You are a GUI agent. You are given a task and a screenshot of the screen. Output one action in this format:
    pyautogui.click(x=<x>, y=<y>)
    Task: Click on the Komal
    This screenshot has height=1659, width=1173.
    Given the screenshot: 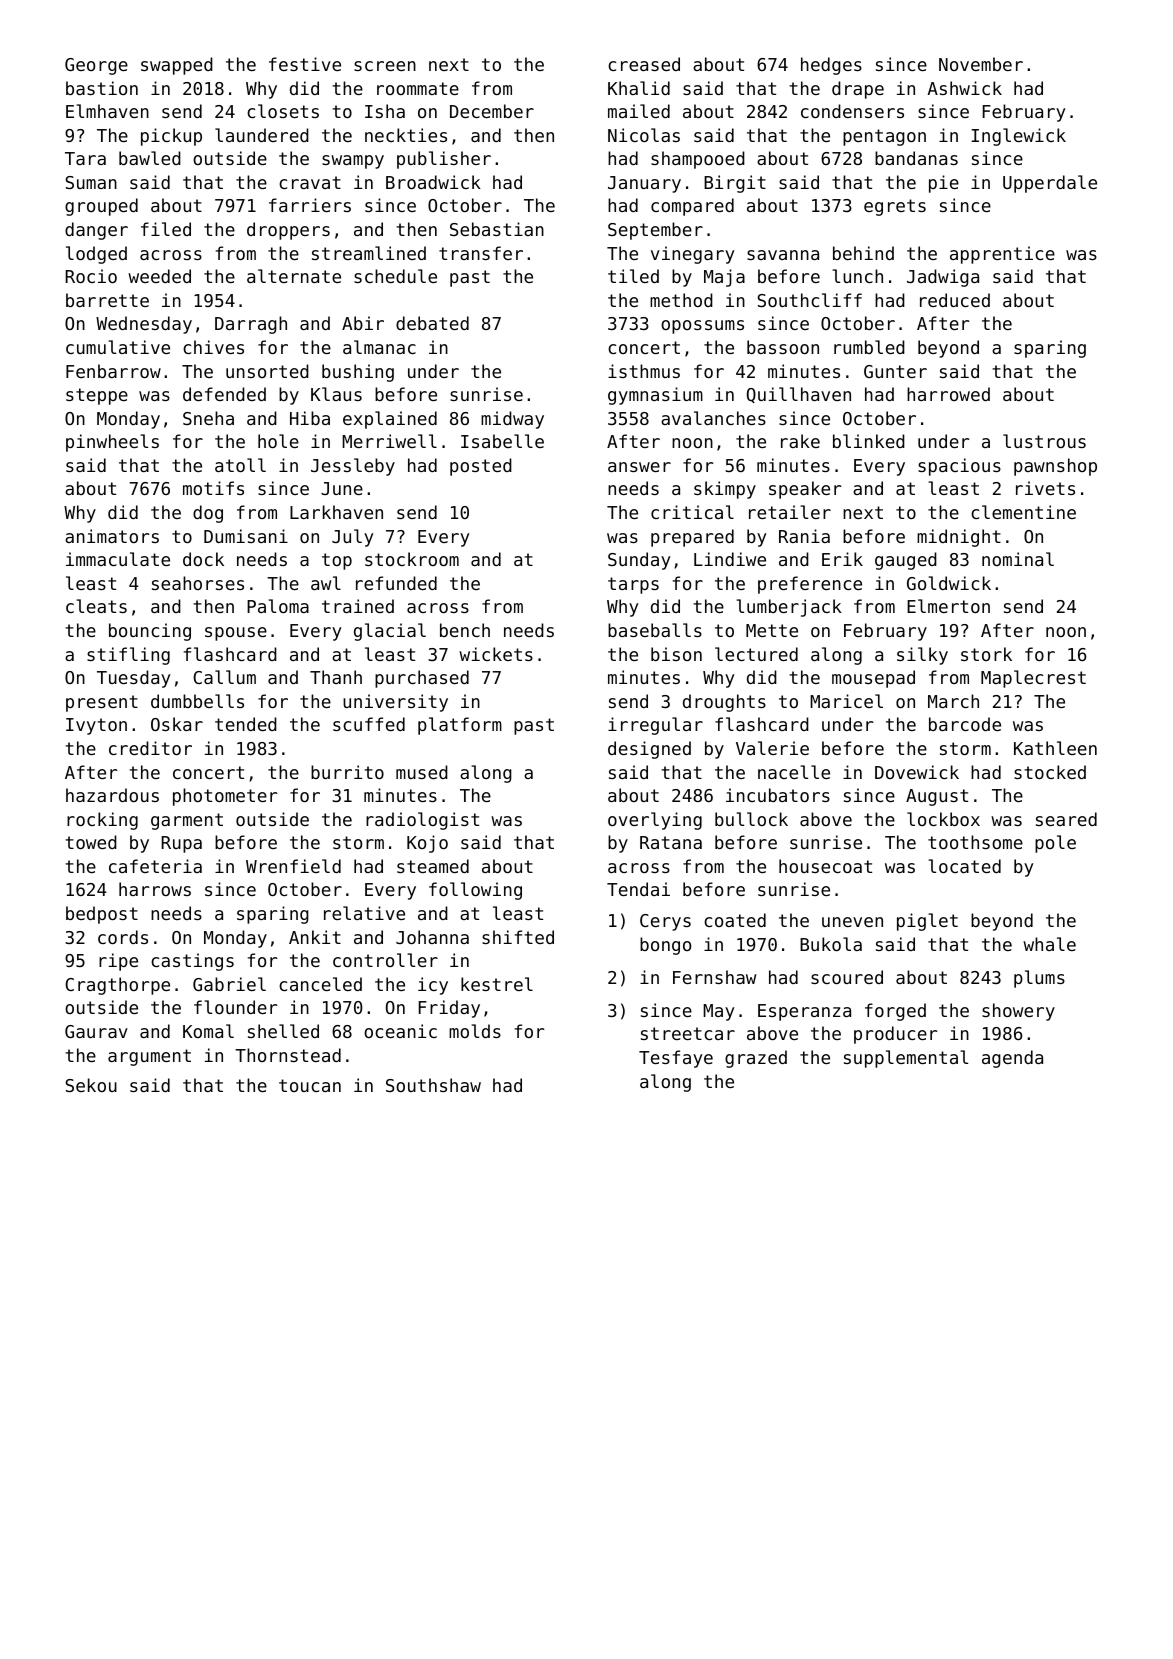 What is the action you would take?
    pyautogui.click(x=208, y=1031)
